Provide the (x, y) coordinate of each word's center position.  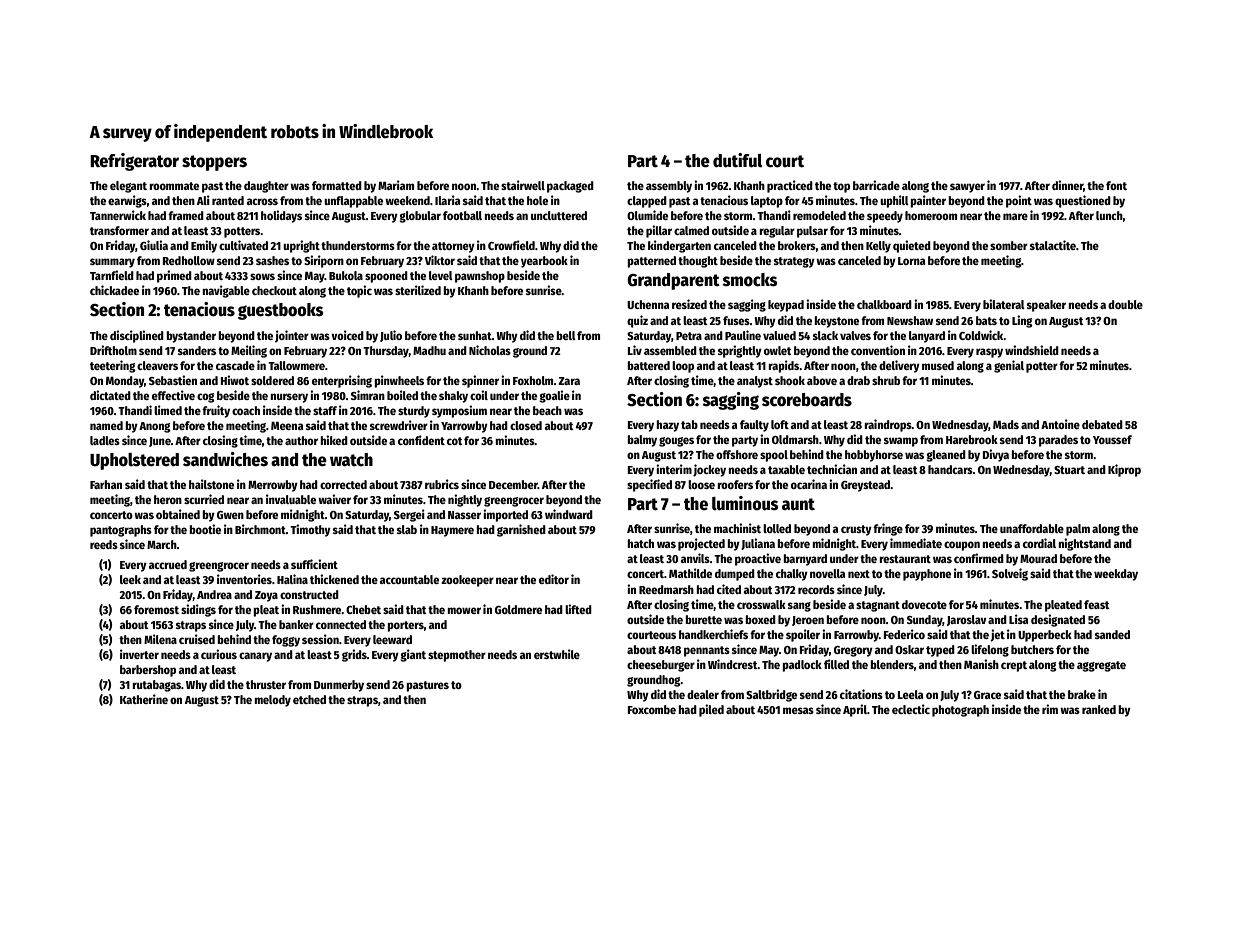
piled (711, 710)
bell (566, 335)
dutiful (738, 160)
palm (1078, 530)
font (1116, 185)
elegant (128, 187)
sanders (197, 350)
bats (986, 320)
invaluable (291, 499)
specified (649, 485)
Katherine (144, 699)
